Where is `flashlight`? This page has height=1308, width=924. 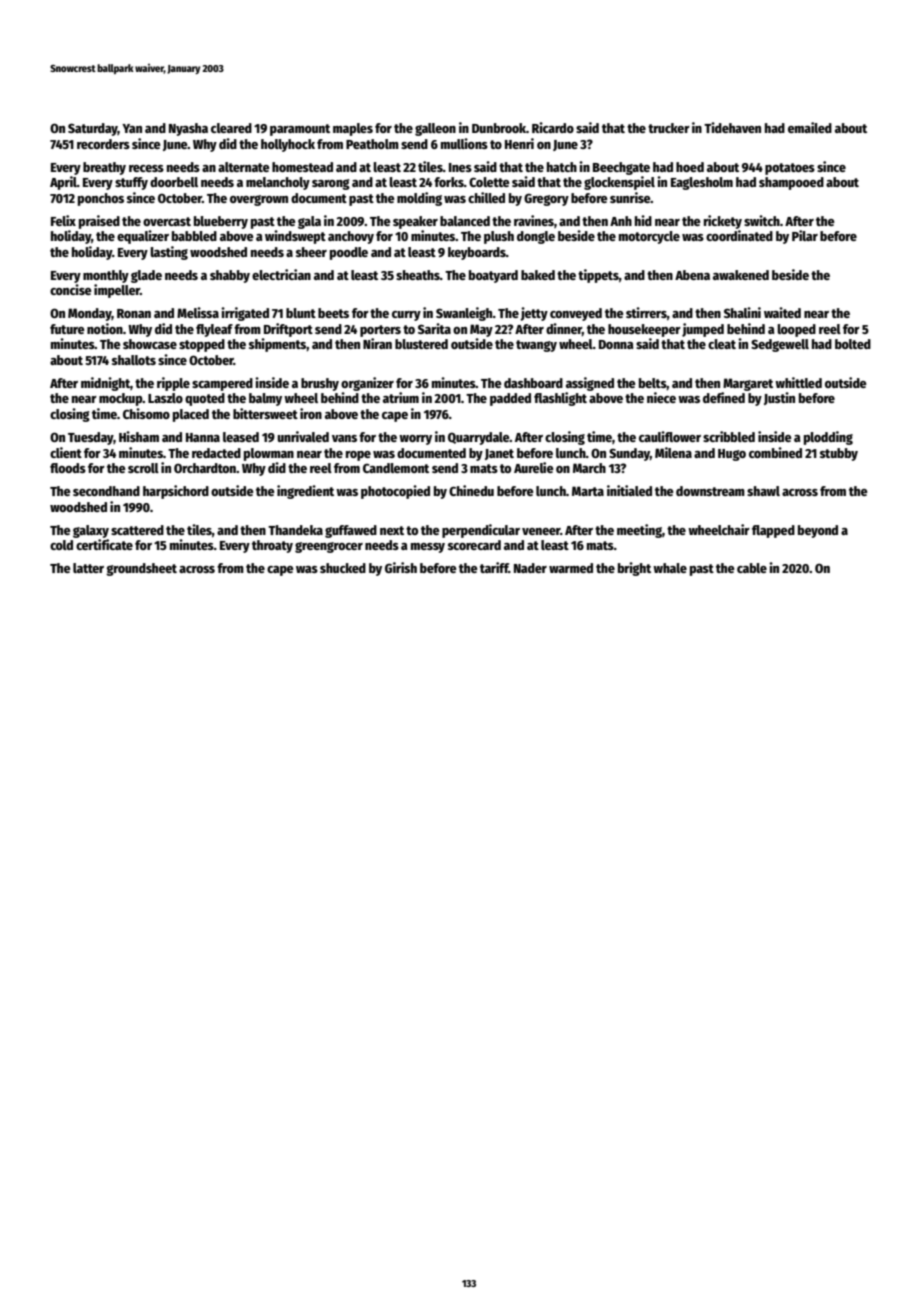 flashlight is located at coordinates (560, 399).
